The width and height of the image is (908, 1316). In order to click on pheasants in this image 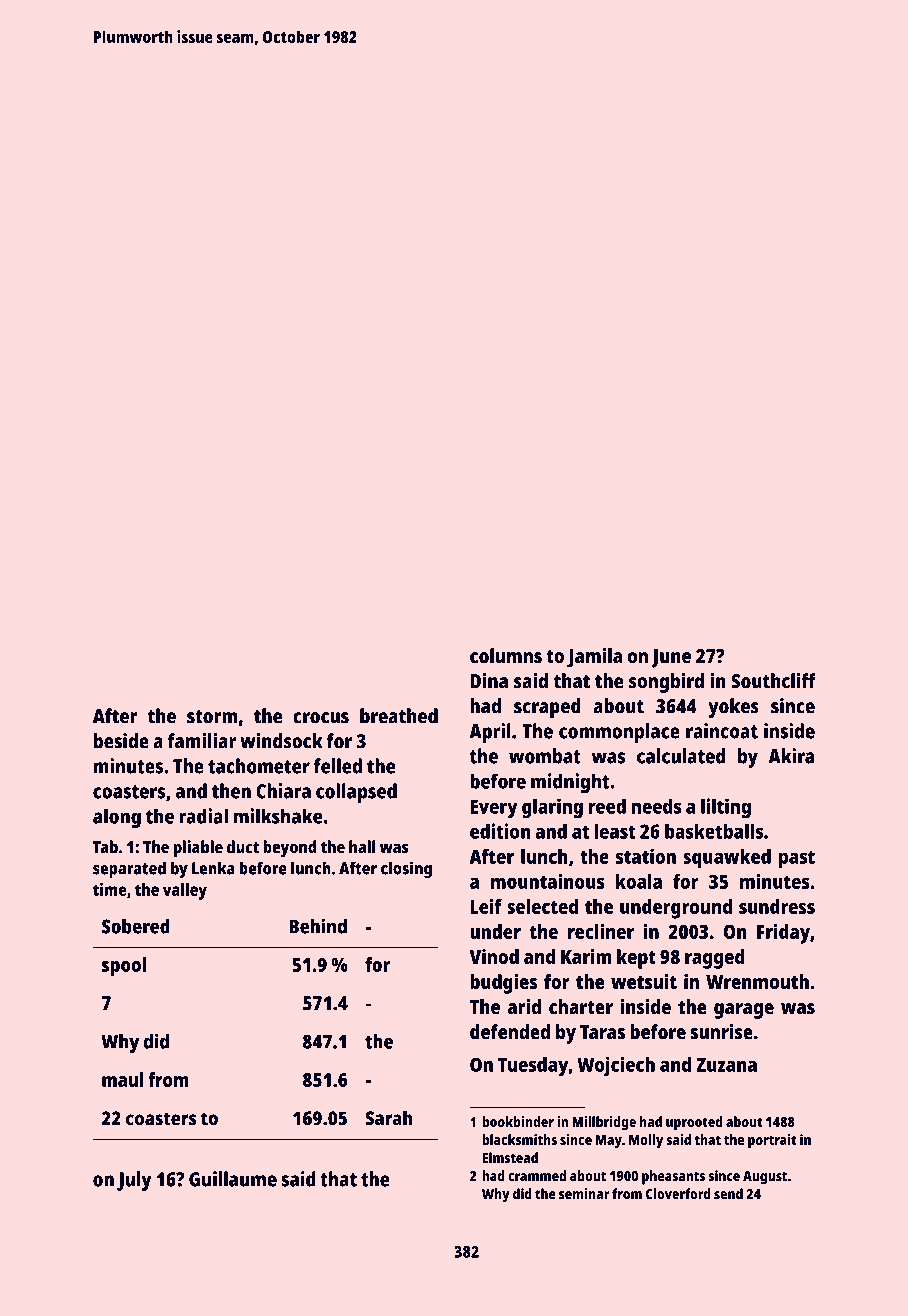, I will do `click(673, 1177)`.
